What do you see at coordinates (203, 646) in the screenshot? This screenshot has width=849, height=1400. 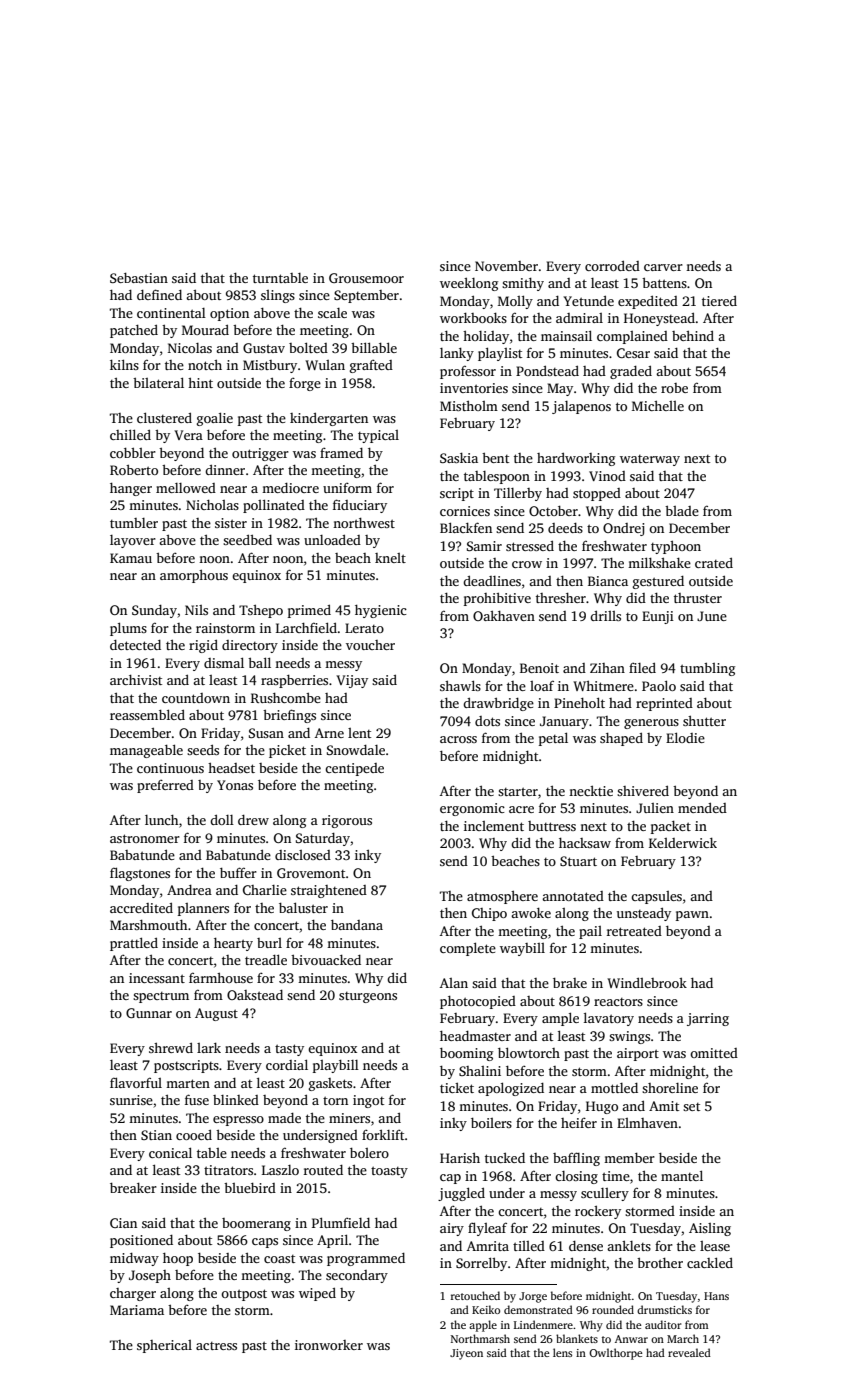 I see `rigid` at bounding box center [203, 646].
